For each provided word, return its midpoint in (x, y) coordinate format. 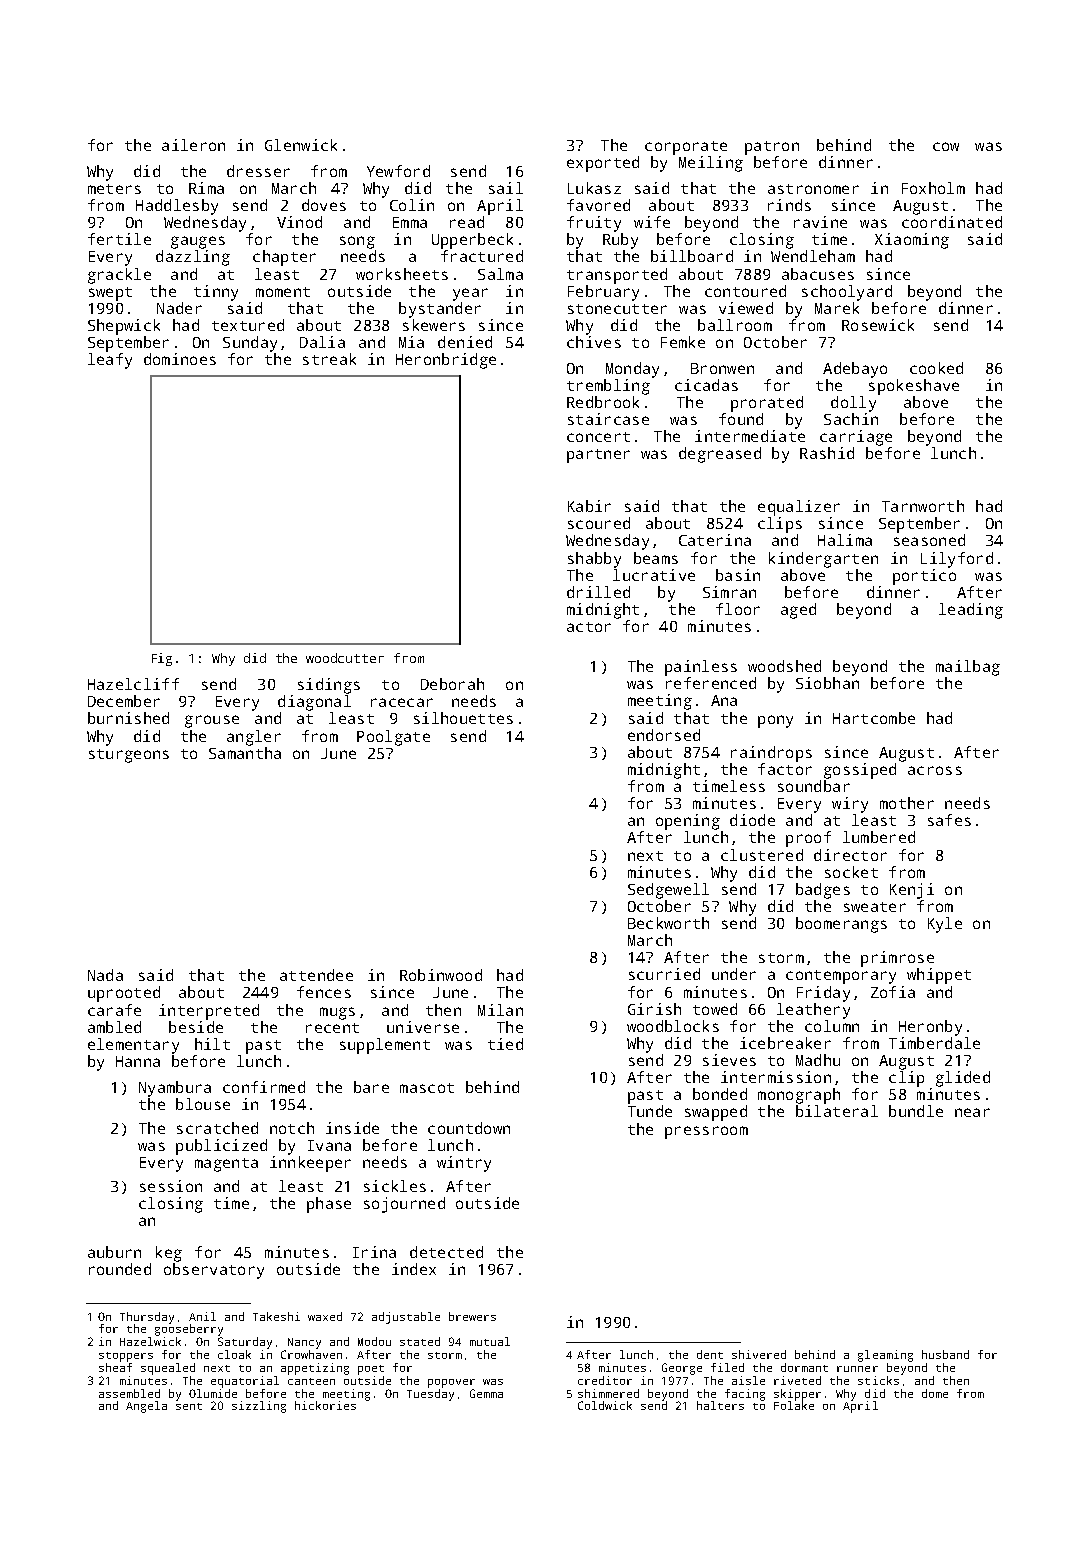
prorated (767, 404)
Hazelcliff (133, 684)
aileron (193, 145)
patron (772, 148)
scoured (599, 523)
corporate (686, 148)
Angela (146, 1407)
